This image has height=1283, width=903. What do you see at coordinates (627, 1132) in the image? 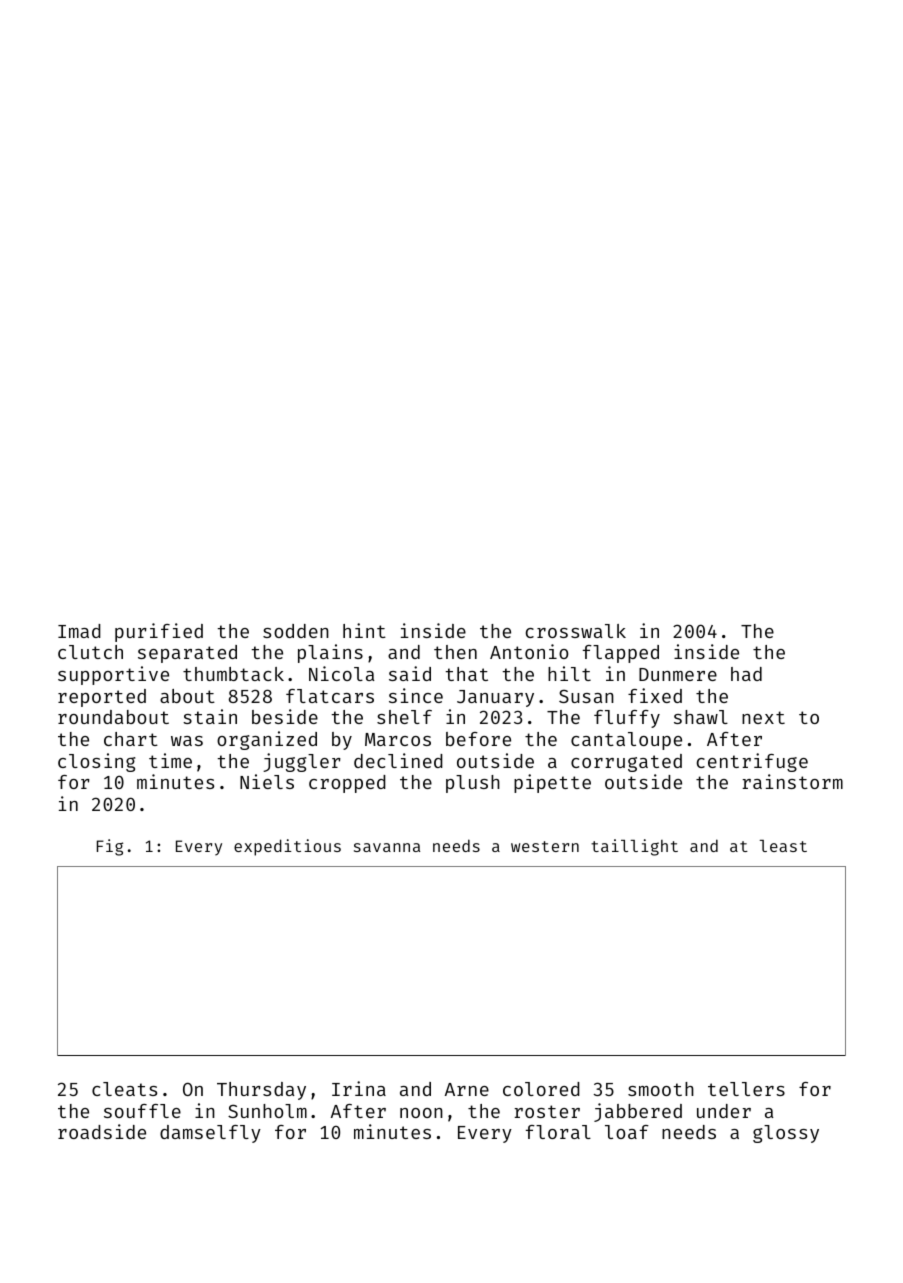
I see `loaf` at bounding box center [627, 1132].
